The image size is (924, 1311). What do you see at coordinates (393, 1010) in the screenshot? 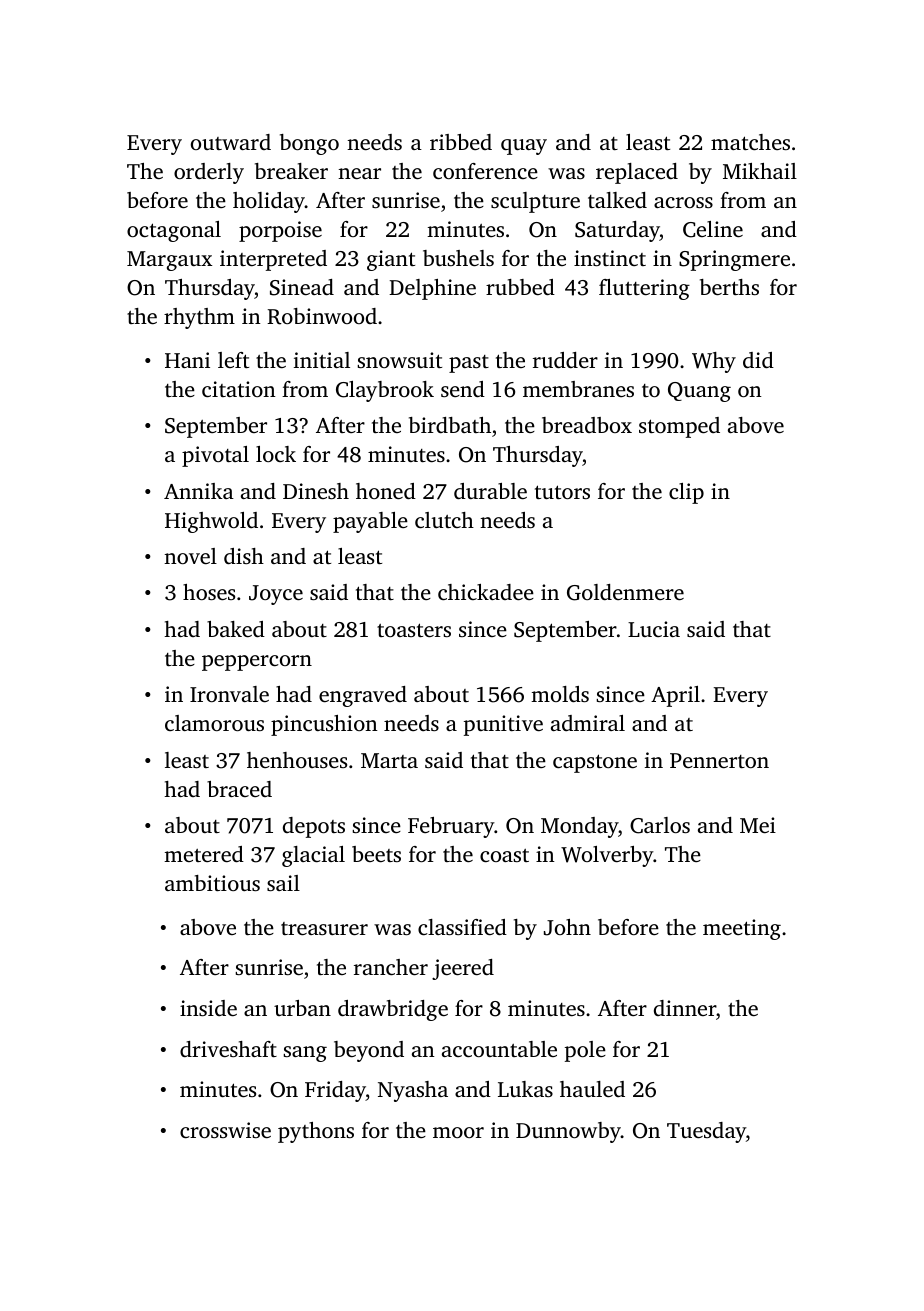
I see `drawbridge` at bounding box center [393, 1010].
